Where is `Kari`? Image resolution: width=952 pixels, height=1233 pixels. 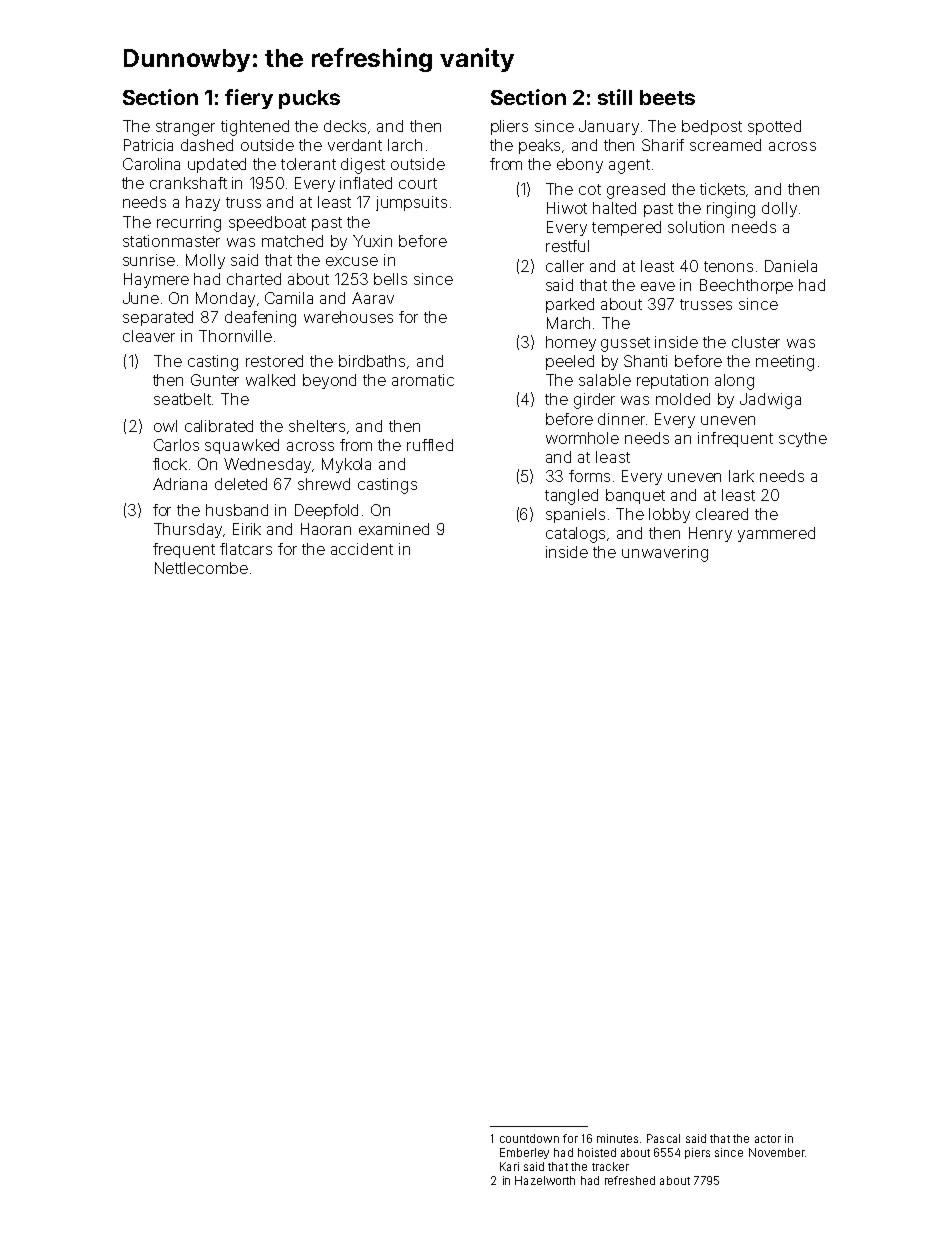 Kari is located at coordinates (509, 1166).
